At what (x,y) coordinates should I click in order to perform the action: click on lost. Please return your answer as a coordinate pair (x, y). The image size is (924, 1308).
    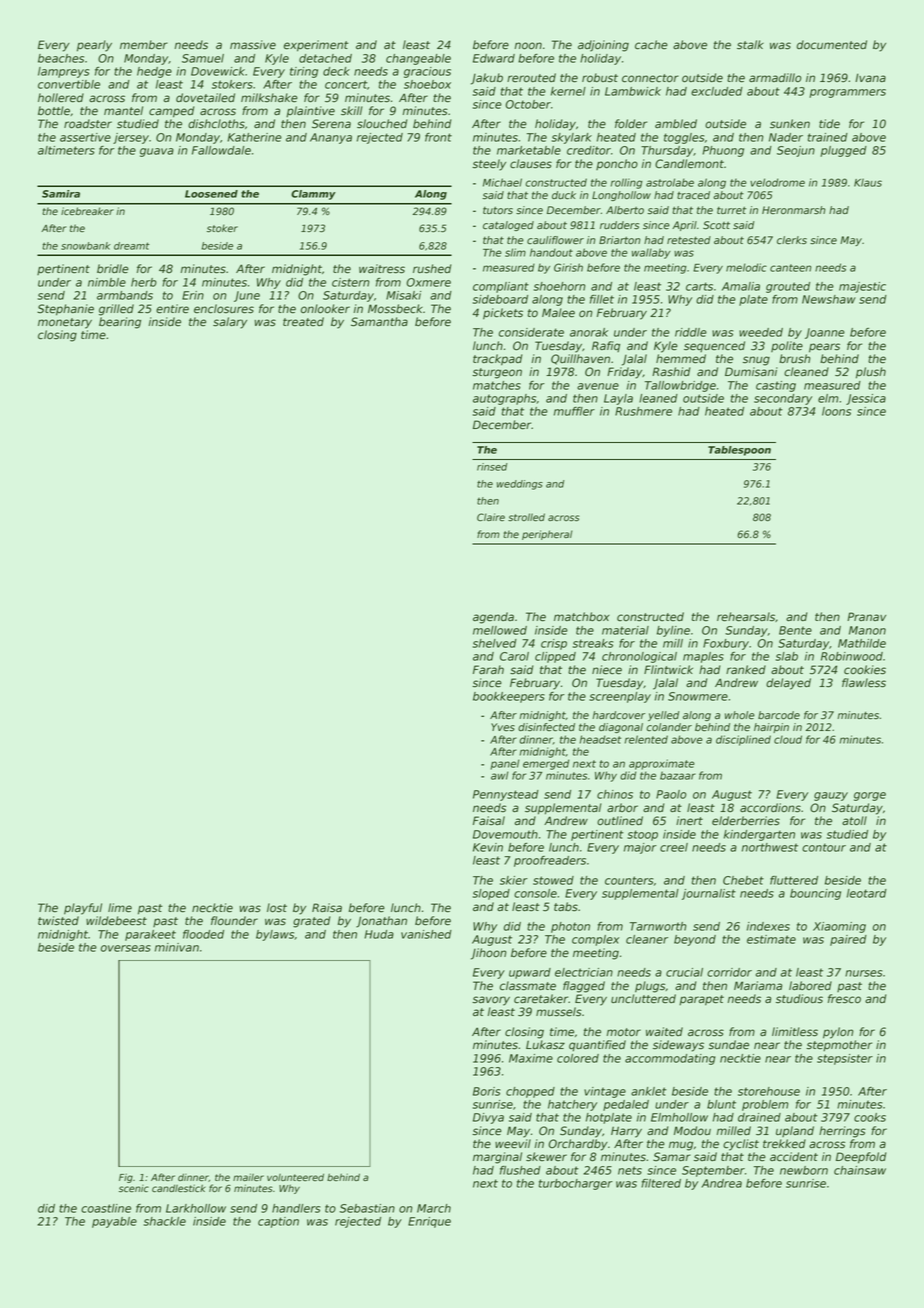
    Looking at the image, I should click on (277, 908).
